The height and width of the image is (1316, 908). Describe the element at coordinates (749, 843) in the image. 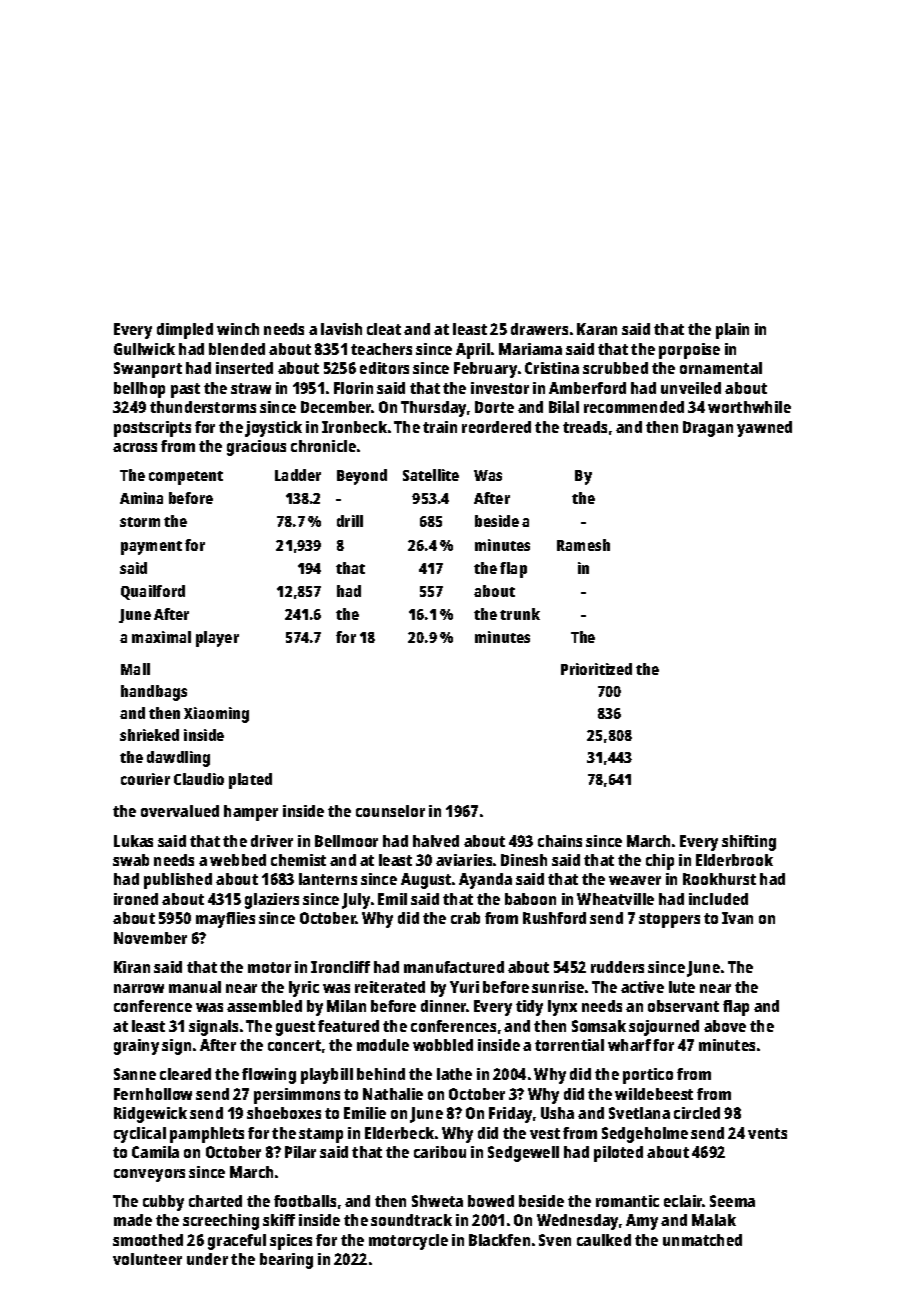

I see `shifting` at that location.
